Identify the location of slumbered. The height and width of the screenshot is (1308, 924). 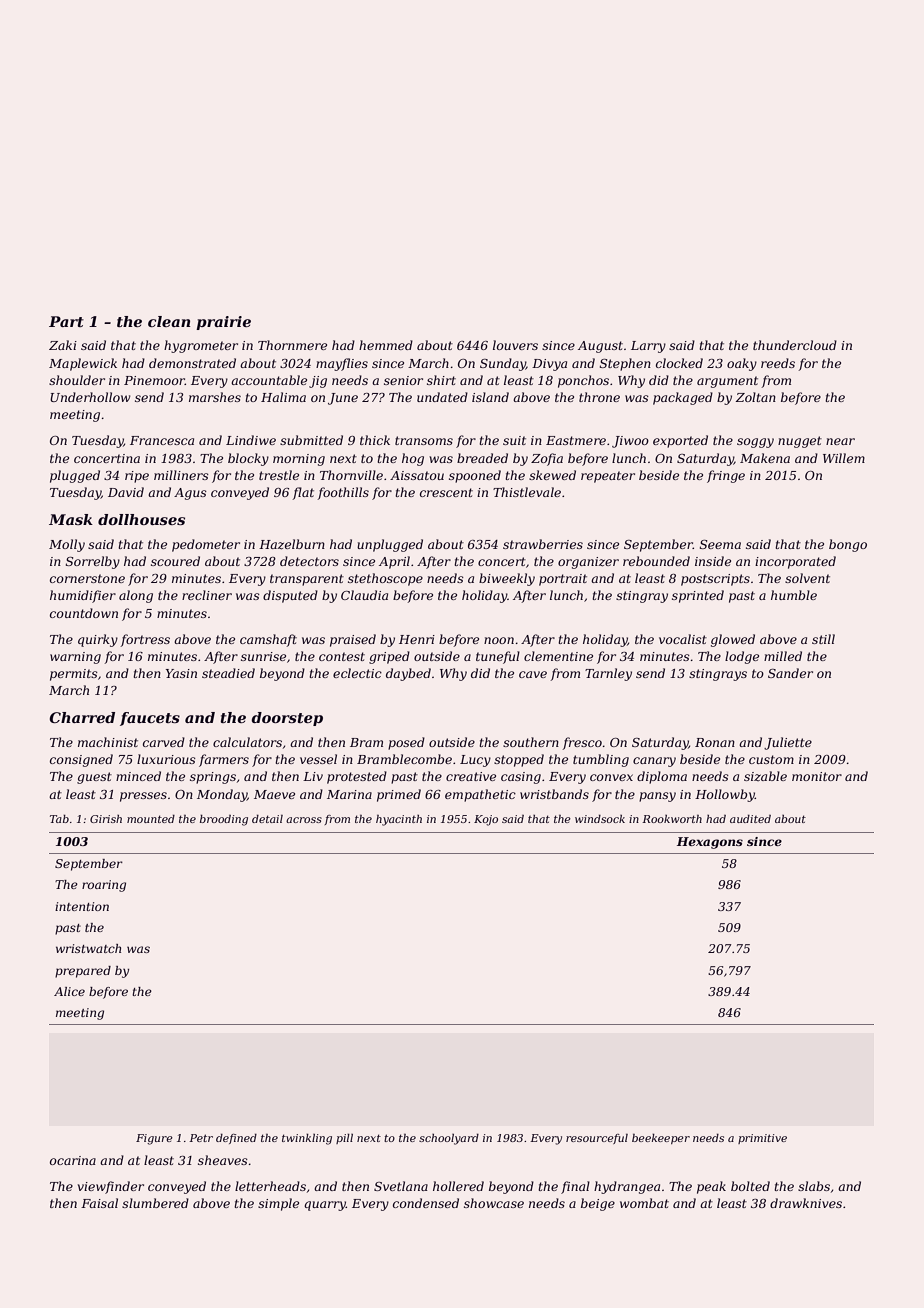
(155, 1203).
